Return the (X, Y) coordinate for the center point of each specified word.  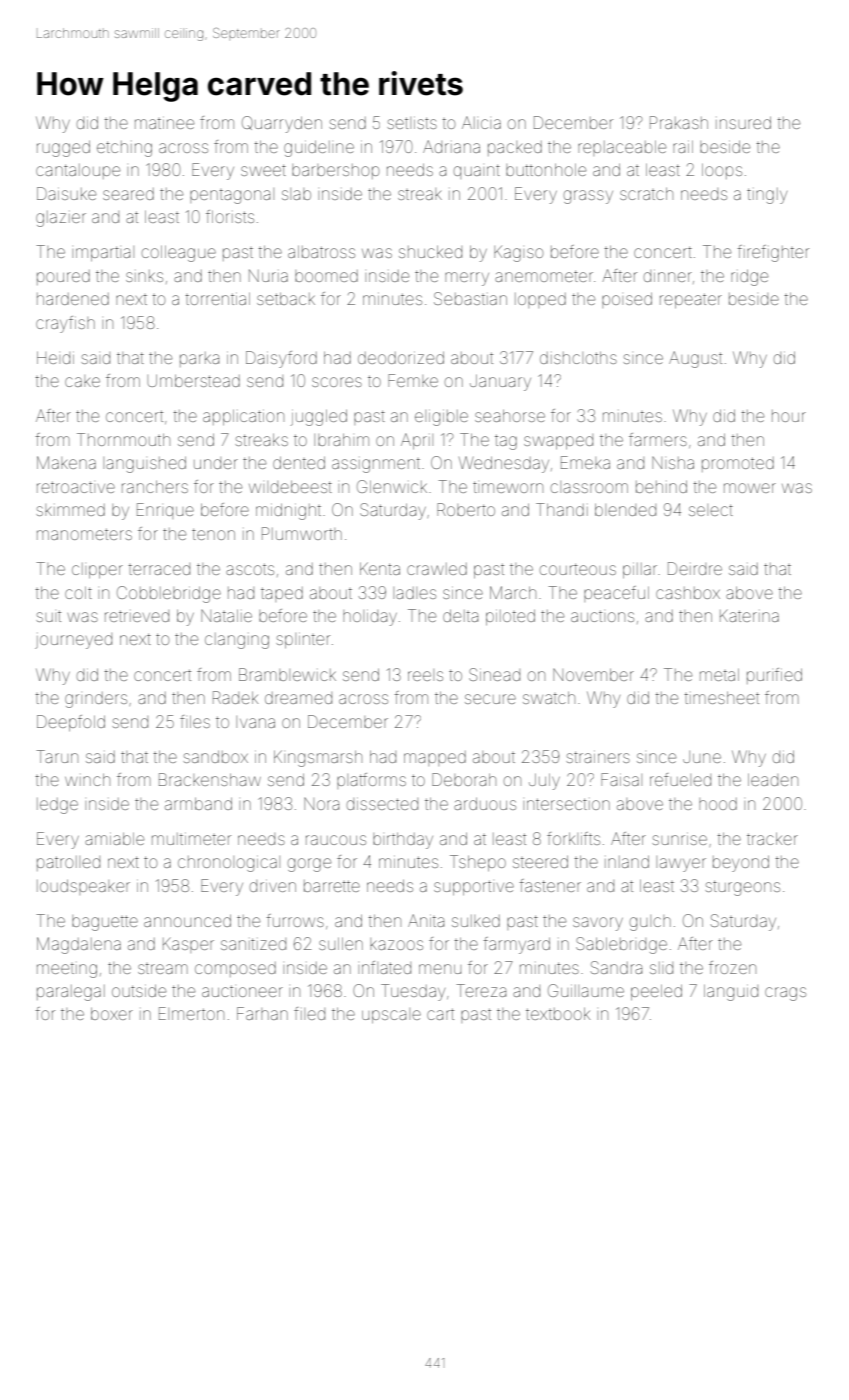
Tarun (57, 756)
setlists (412, 123)
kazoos (396, 944)
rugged (63, 149)
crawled (437, 569)
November (593, 675)
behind (661, 487)
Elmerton (191, 1013)
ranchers (155, 487)
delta (460, 616)
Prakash (679, 122)
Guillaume (586, 990)
